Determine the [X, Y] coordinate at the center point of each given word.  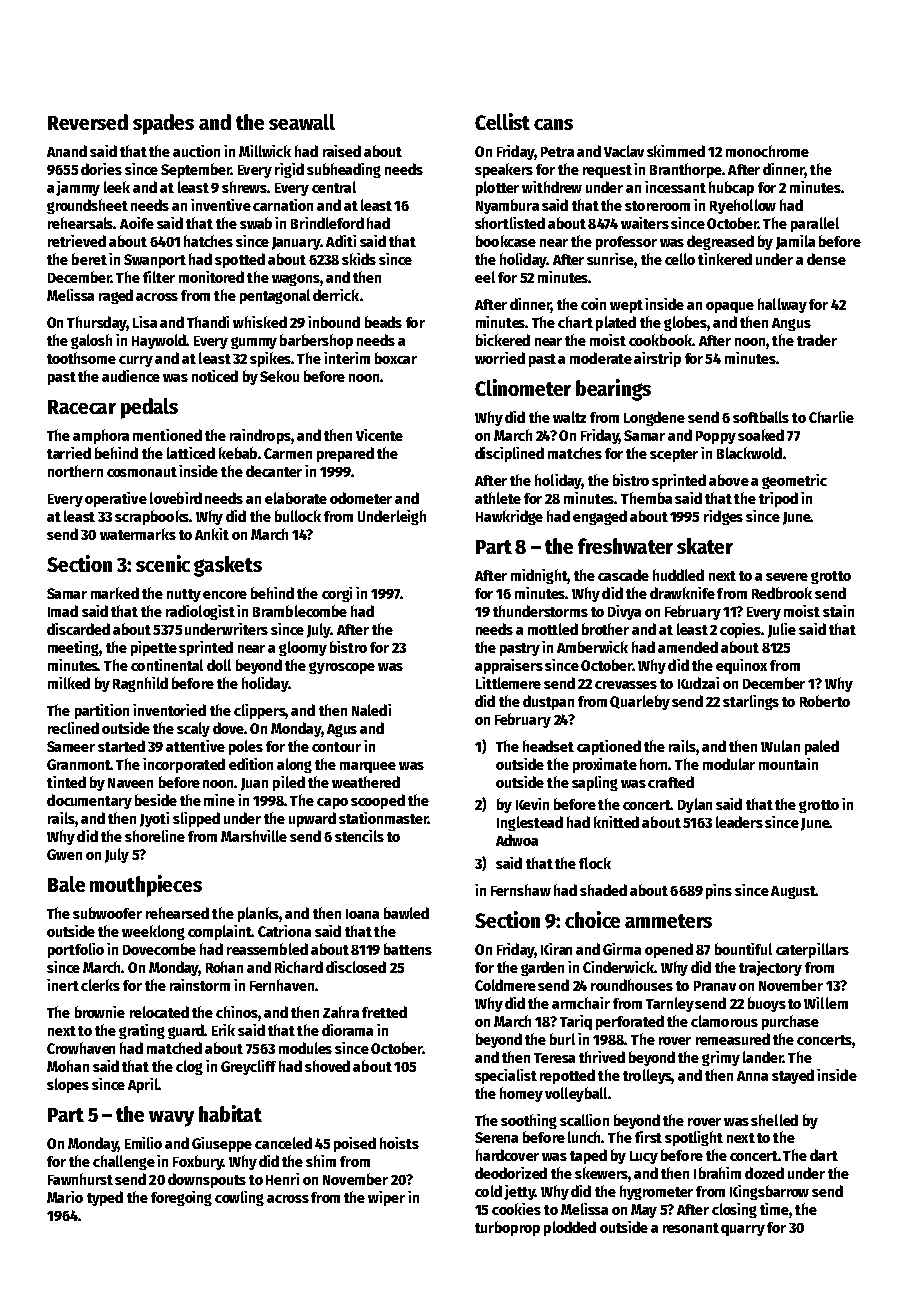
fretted [384, 1012]
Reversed [88, 122]
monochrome [767, 151]
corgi [337, 594]
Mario [65, 1197]
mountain [788, 764]
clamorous [724, 1021]
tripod [778, 499]
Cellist [502, 121]
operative [116, 499]
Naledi [371, 710]
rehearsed [177, 913]
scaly [193, 729]
